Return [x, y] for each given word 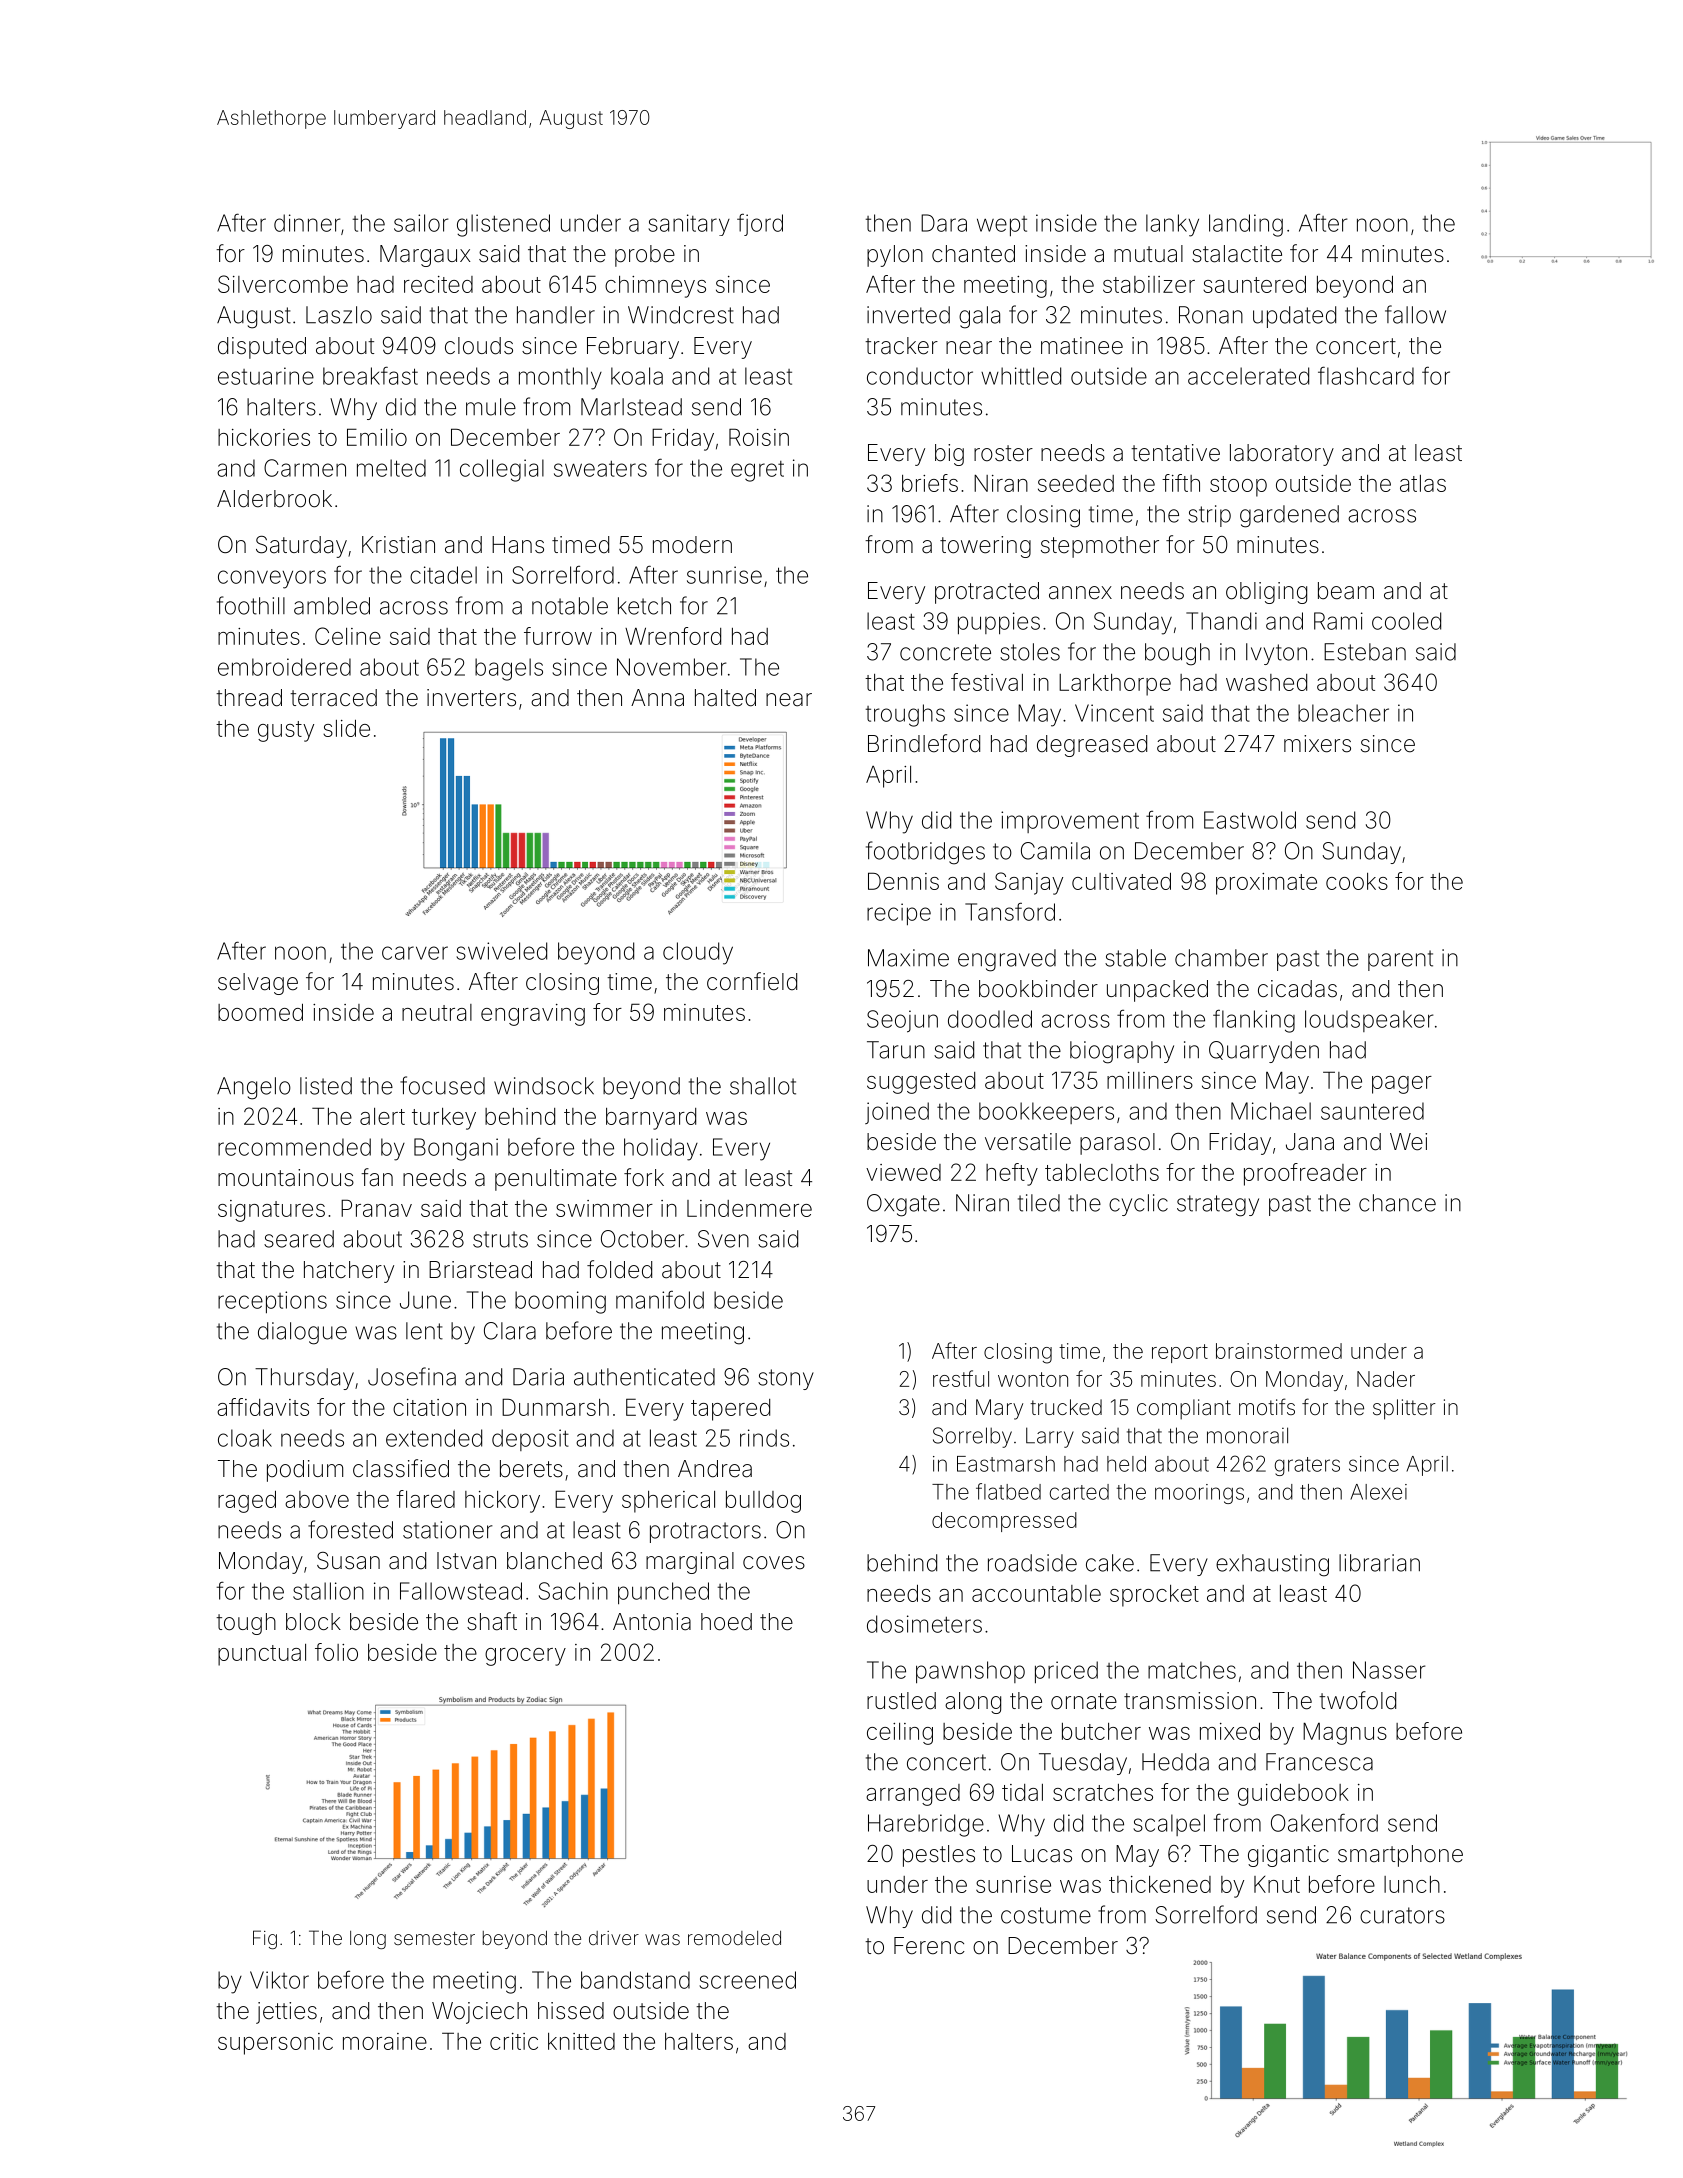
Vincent [1114, 713]
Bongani [456, 1149]
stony [786, 1379]
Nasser [1389, 1670]
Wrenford [673, 636]
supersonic [275, 2044]
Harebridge [926, 1825]
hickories [264, 437]
